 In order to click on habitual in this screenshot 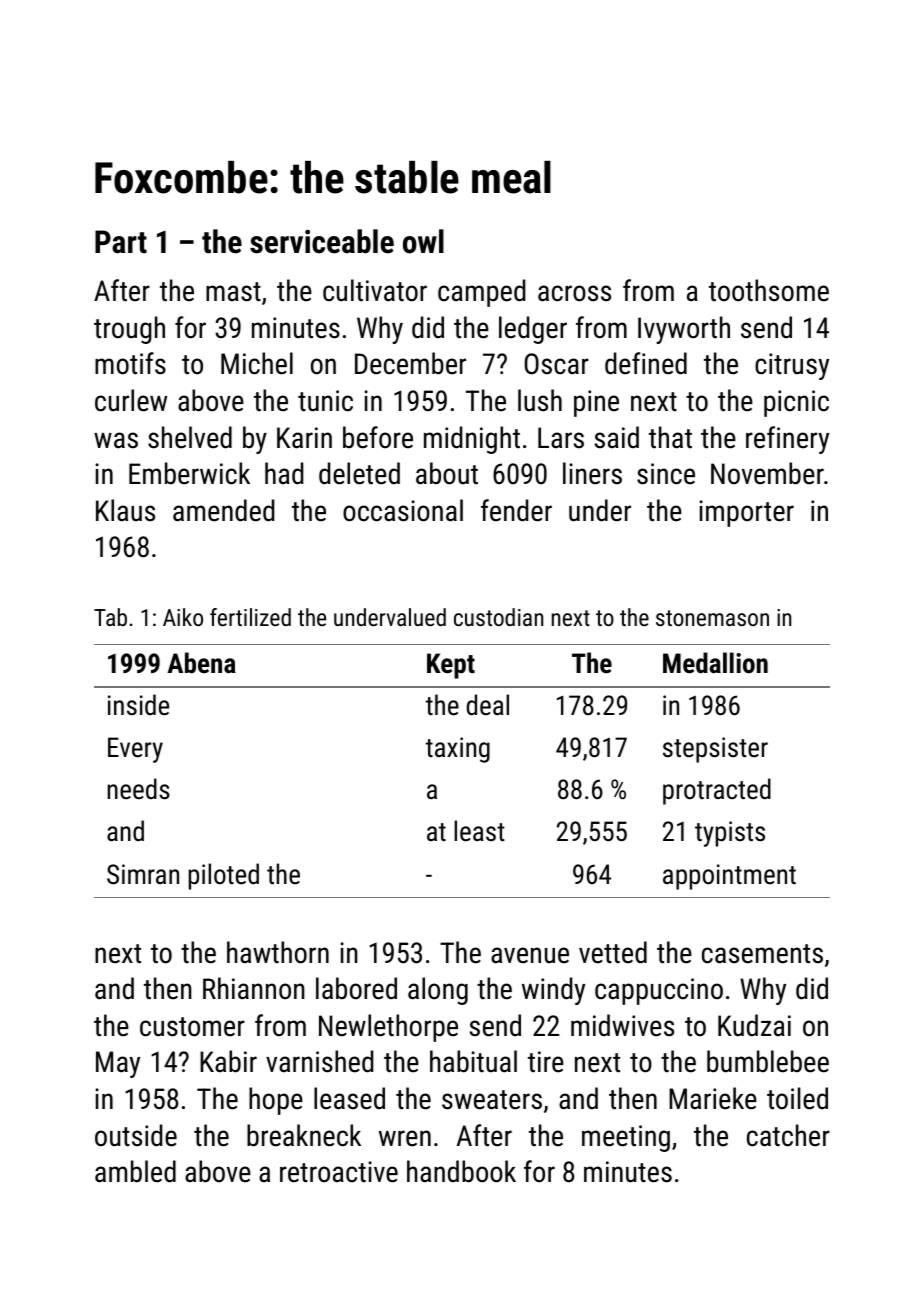, I will do `click(473, 1061)`.
